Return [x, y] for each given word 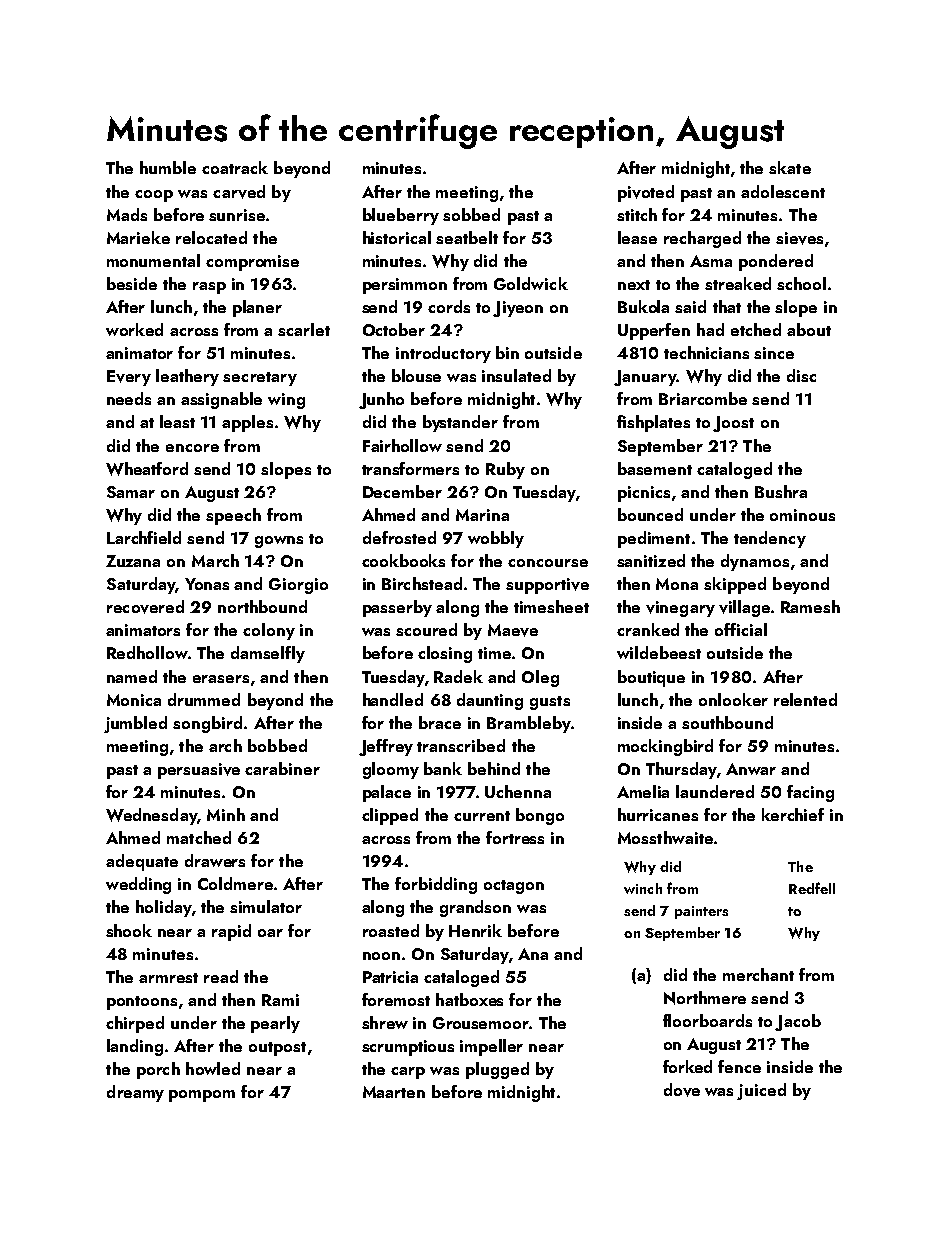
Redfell [812, 888]
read [221, 976]
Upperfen [654, 331]
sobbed [471, 214]
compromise [252, 263]
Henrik [475, 930]
